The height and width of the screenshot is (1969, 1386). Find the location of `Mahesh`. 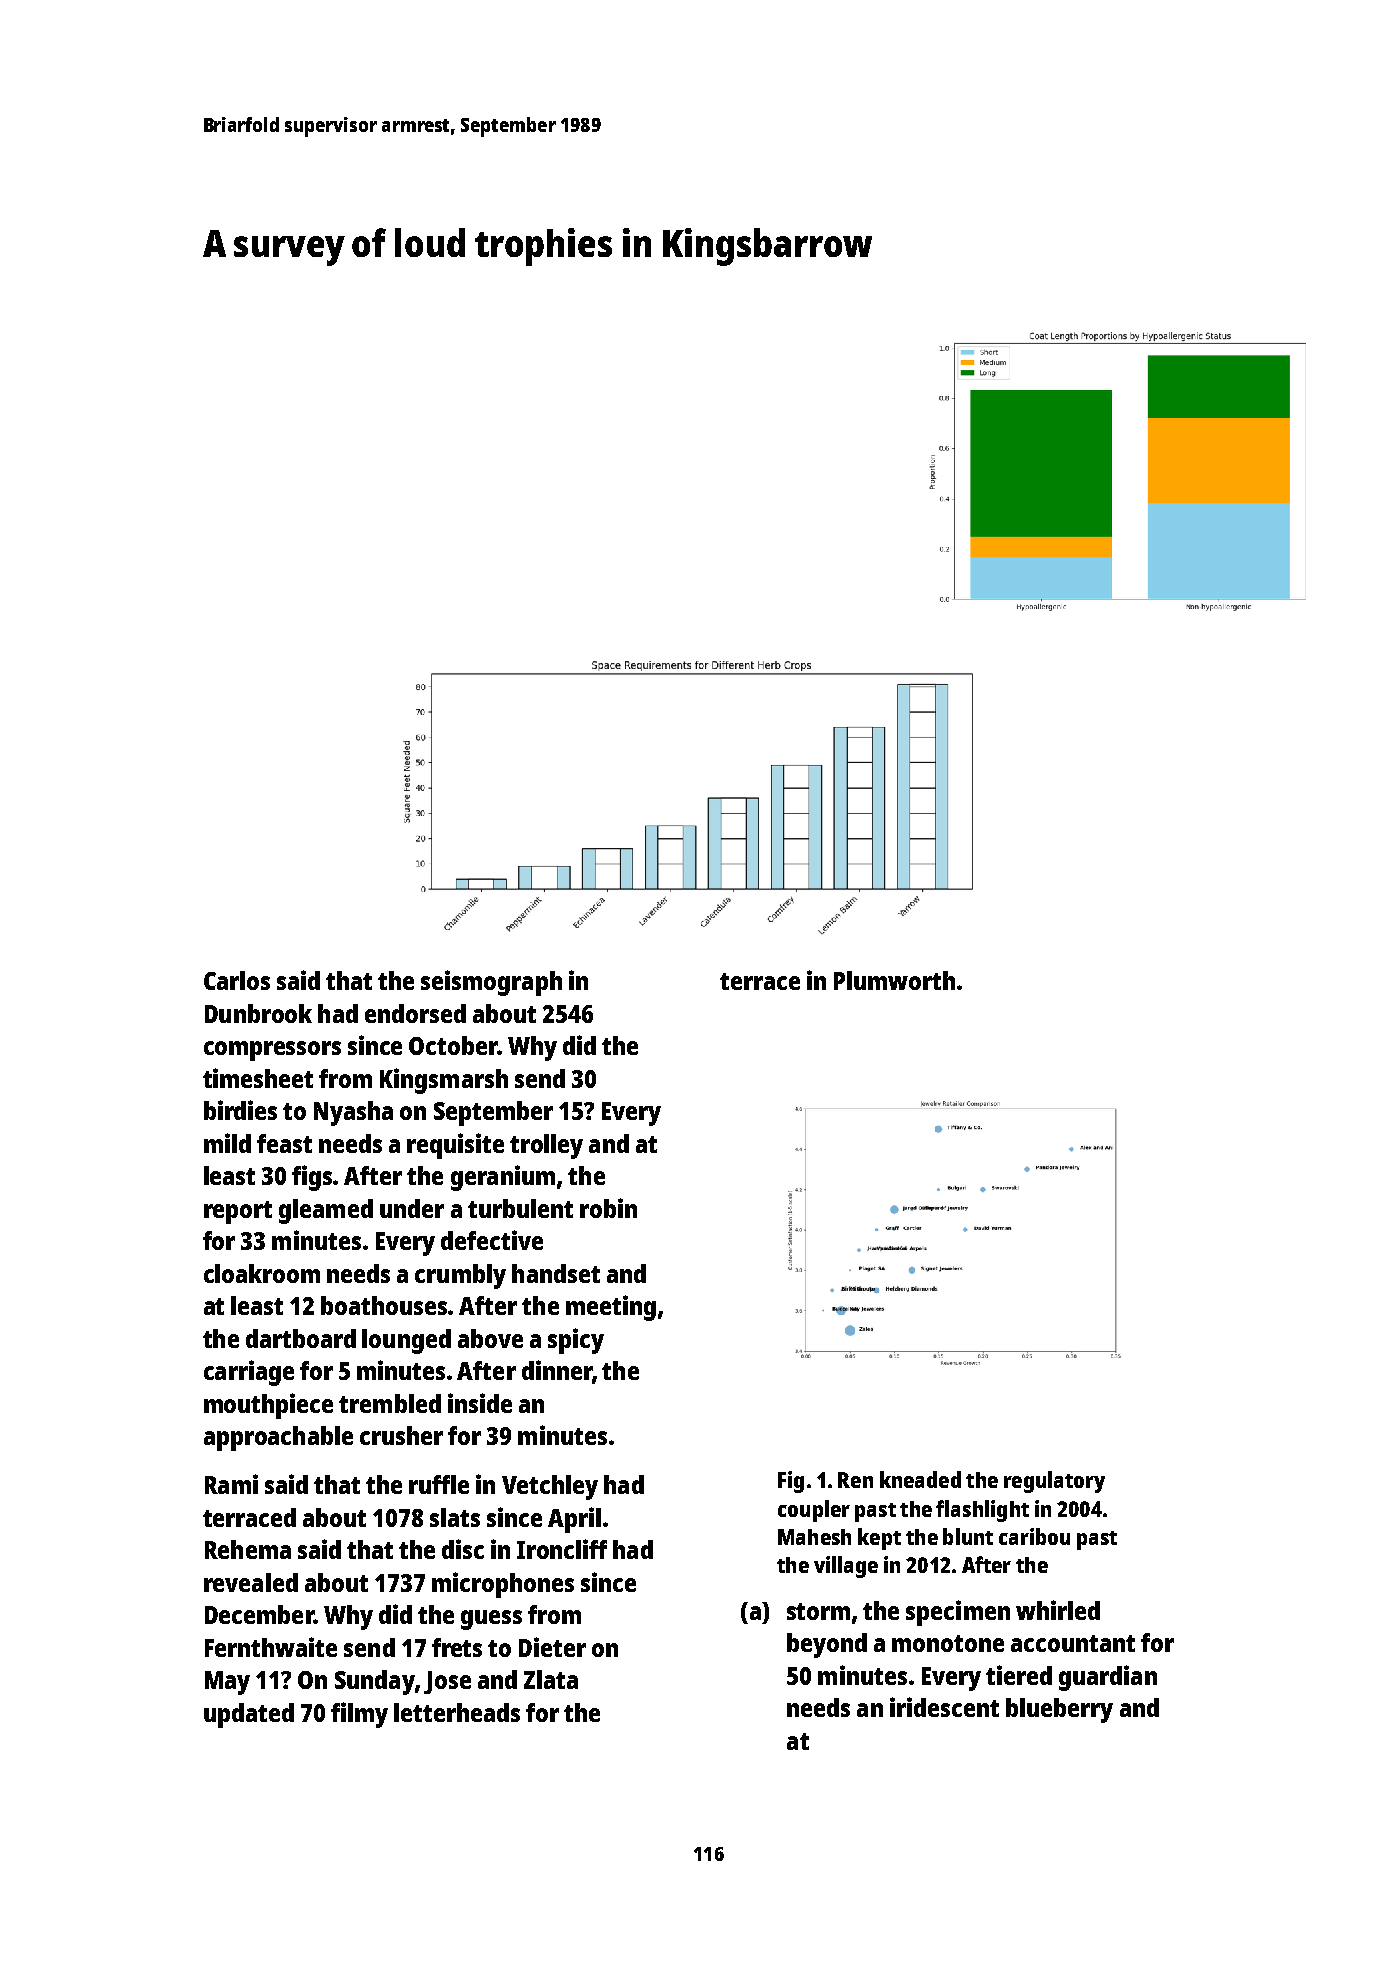

Mahesh is located at coordinates (814, 1537).
